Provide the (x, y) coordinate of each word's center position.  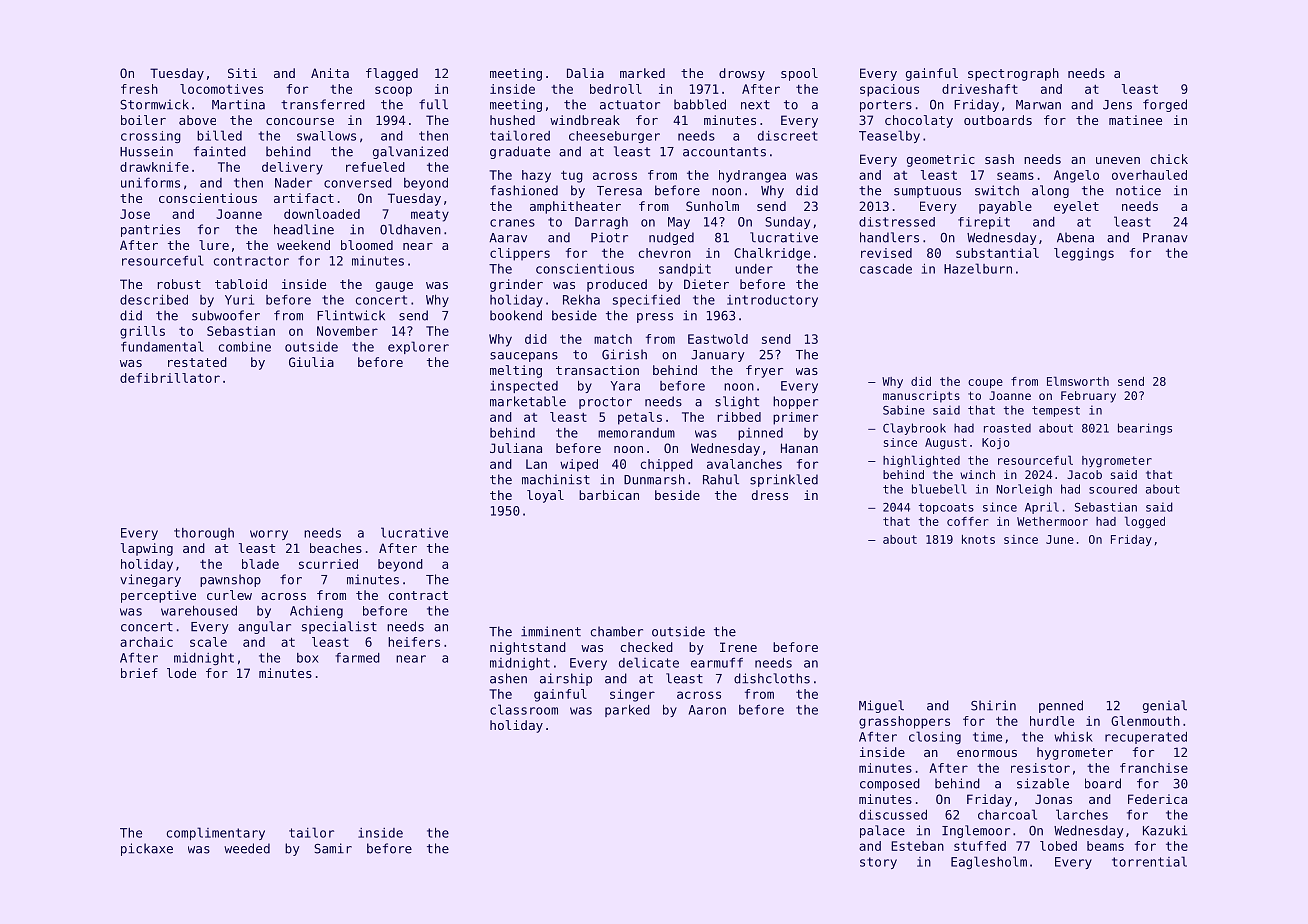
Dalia (585, 73)
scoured (1113, 489)
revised (886, 253)
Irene (738, 647)
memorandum (636, 433)
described (154, 300)
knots (978, 539)
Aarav (508, 238)
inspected (524, 387)
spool (799, 74)
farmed (357, 658)
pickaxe (147, 849)
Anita (330, 73)
